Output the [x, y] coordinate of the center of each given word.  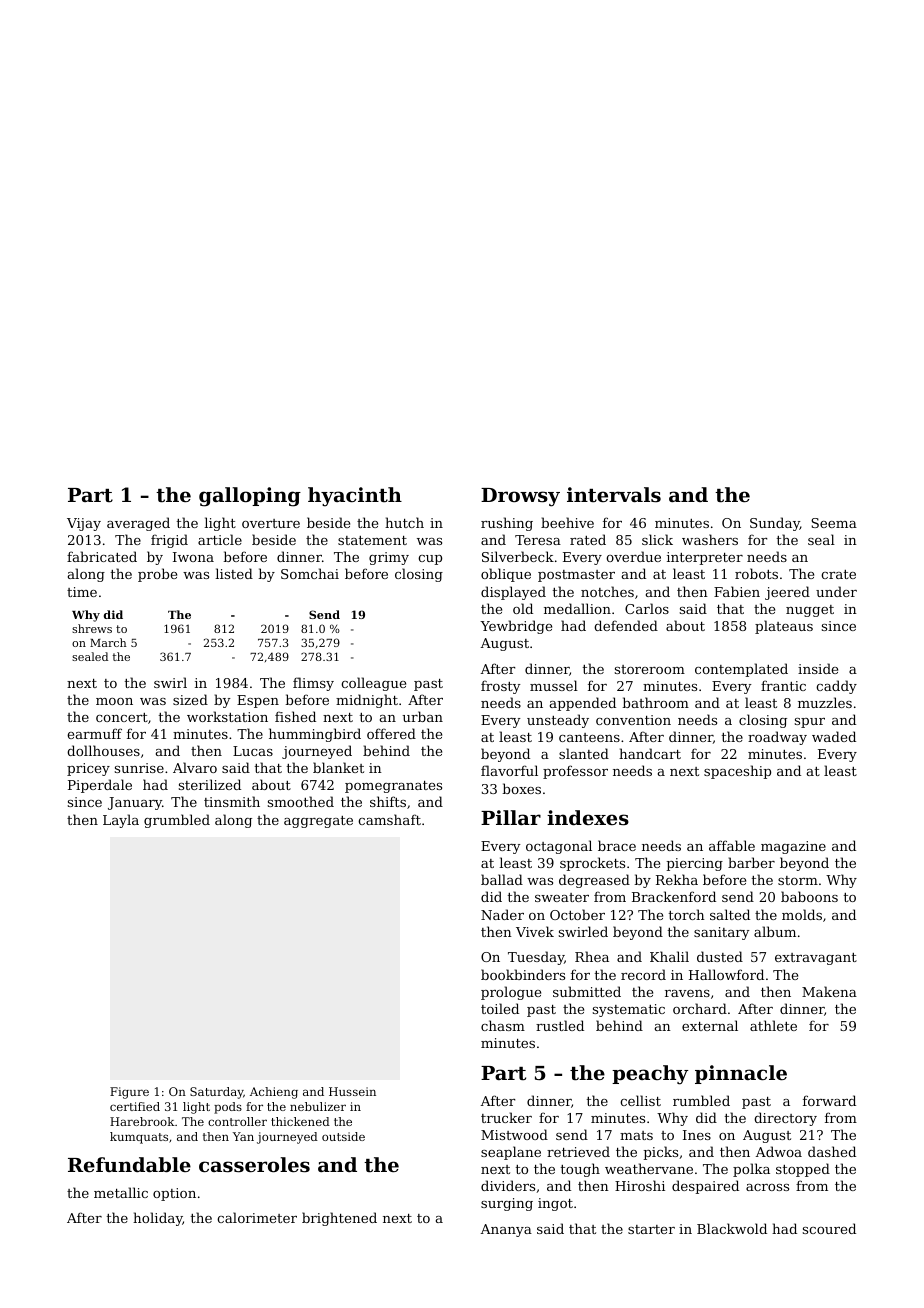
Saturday [216, 1093]
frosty [501, 687]
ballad [502, 879]
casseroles [254, 1165]
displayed [513, 593]
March [108, 642]
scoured [829, 1228]
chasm [503, 1025]
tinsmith [232, 801]
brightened [339, 1219]
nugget [810, 611]
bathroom [655, 702]
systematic [629, 1010]
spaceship [737, 772]
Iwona [193, 557]
